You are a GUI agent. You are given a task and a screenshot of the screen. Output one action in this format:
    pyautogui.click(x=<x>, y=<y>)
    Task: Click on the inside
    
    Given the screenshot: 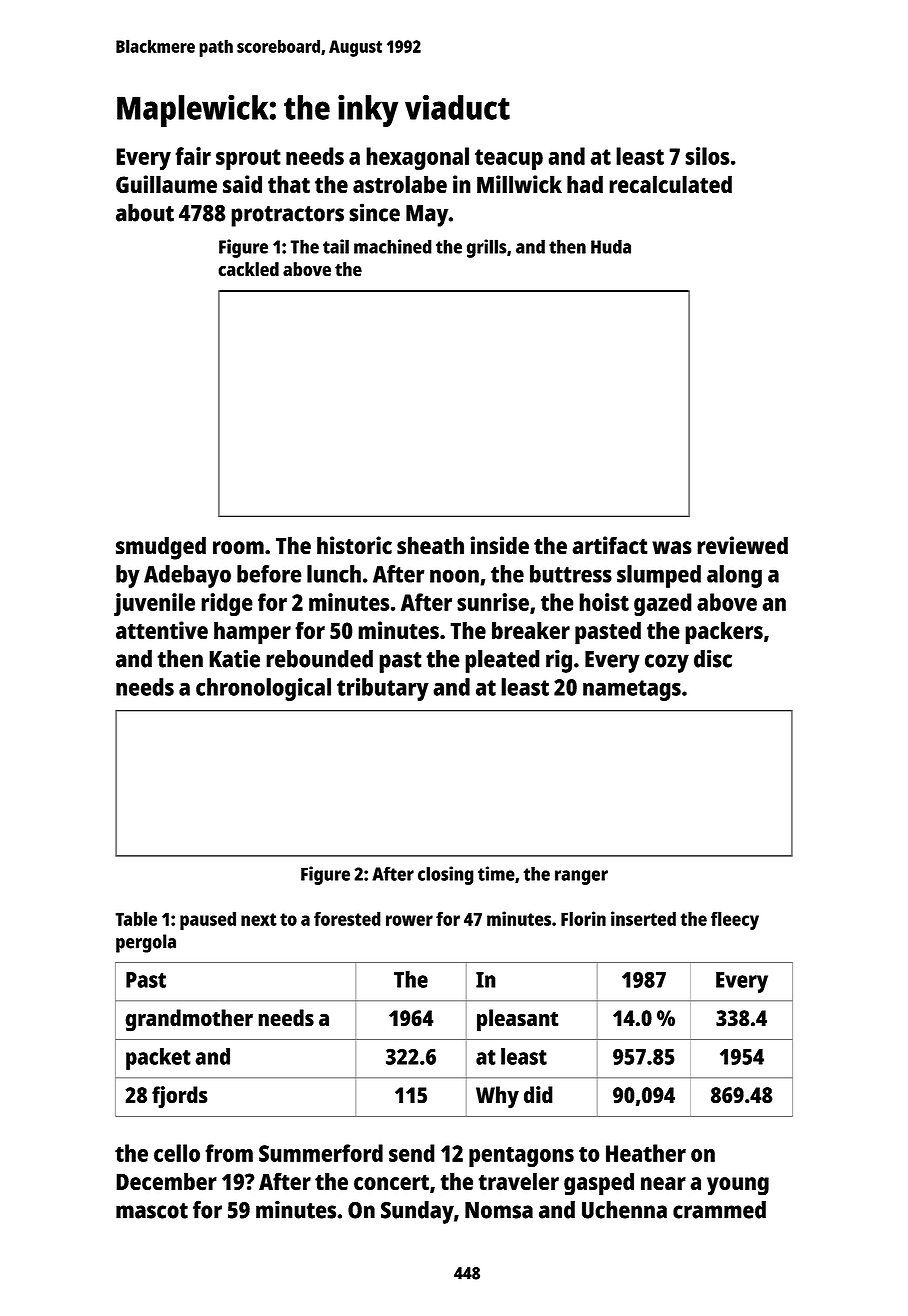 What is the action you would take?
    pyautogui.click(x=499, y=545)
